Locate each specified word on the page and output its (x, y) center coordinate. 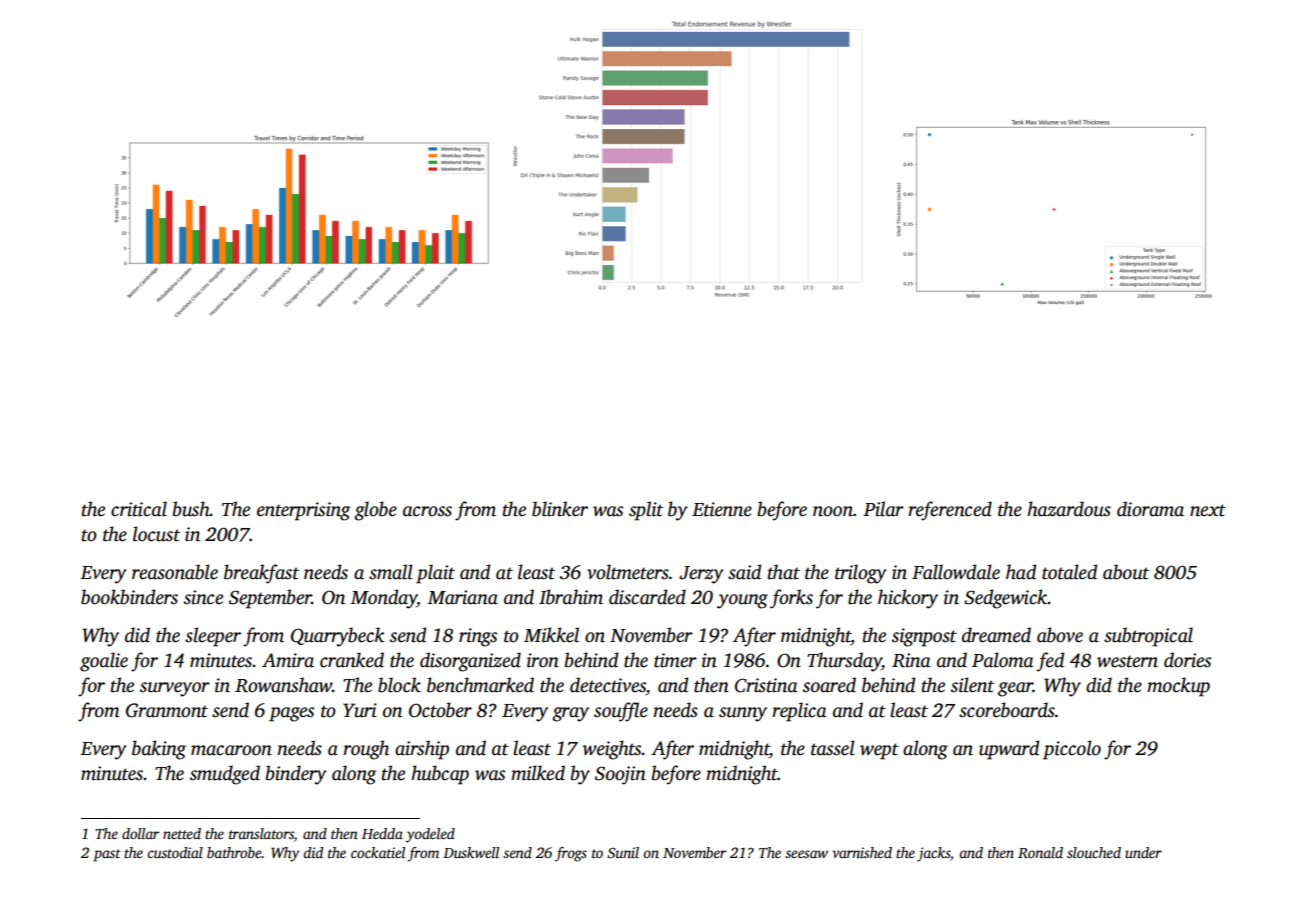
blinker (560, 509)
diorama (1150, 509)
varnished (862, 852)
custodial (175, 852)
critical (139, 509)
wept (879, 751)
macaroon (231, 750)
